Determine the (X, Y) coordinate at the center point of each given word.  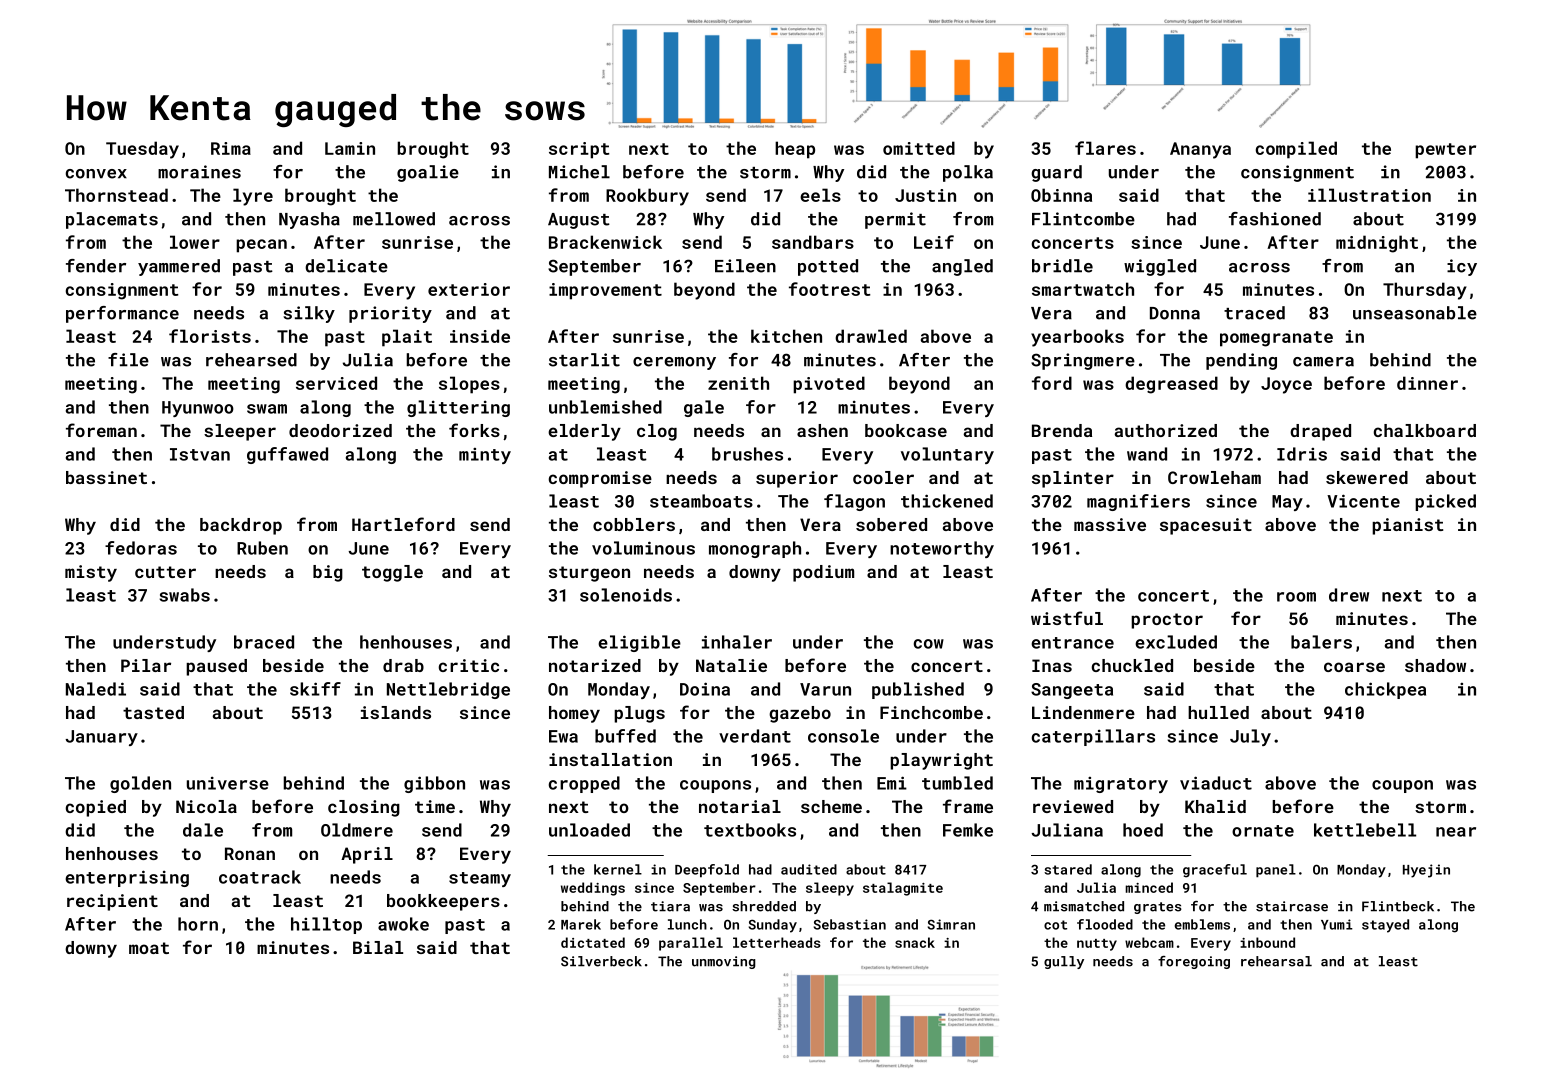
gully (1064, 962)
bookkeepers (443, 902)
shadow (1435, 665)
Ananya (1200, 150)
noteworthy (942, 549)
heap (795, 150)
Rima (231, 148)
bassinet (106, 477)
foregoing (1194, 962)
